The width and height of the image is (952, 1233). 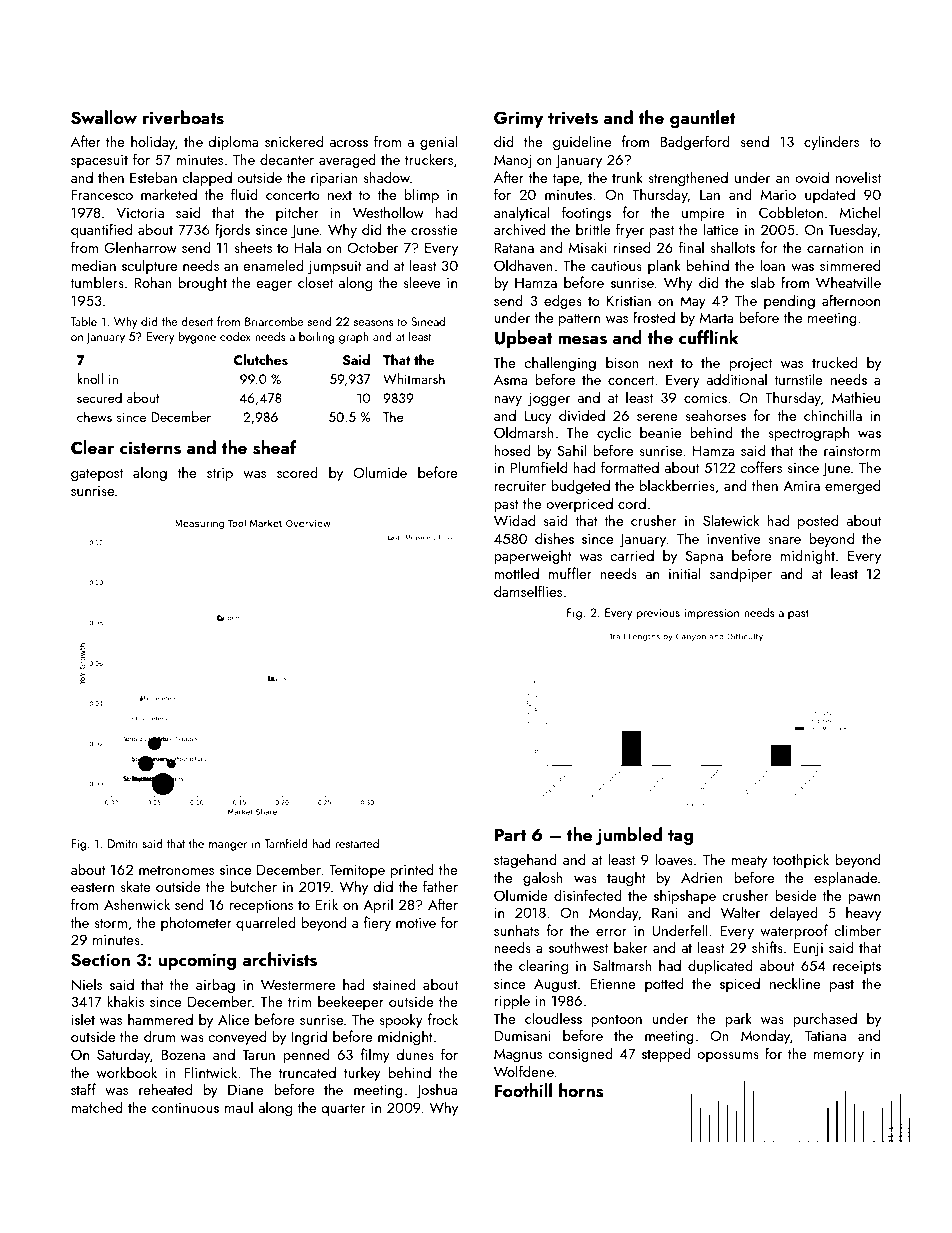 What do you see at coordinates (703, 119) in the image?
I see `gauntlet` at bounding box center [703, 119].
